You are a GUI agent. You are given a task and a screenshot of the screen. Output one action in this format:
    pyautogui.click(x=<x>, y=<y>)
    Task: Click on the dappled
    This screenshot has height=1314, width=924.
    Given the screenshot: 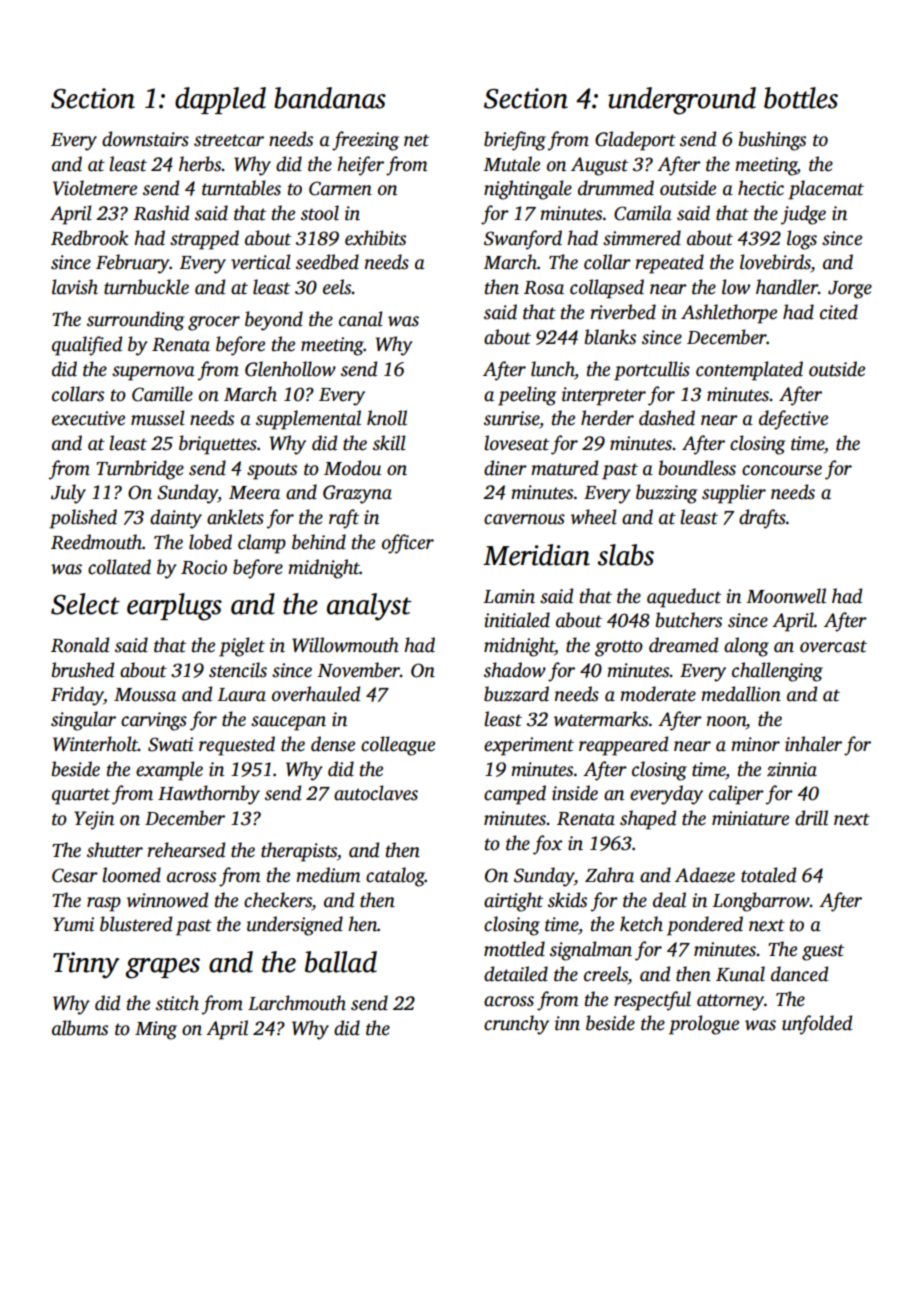 What is the action you would take?
    pyautogui.click(x=220, y=100)
